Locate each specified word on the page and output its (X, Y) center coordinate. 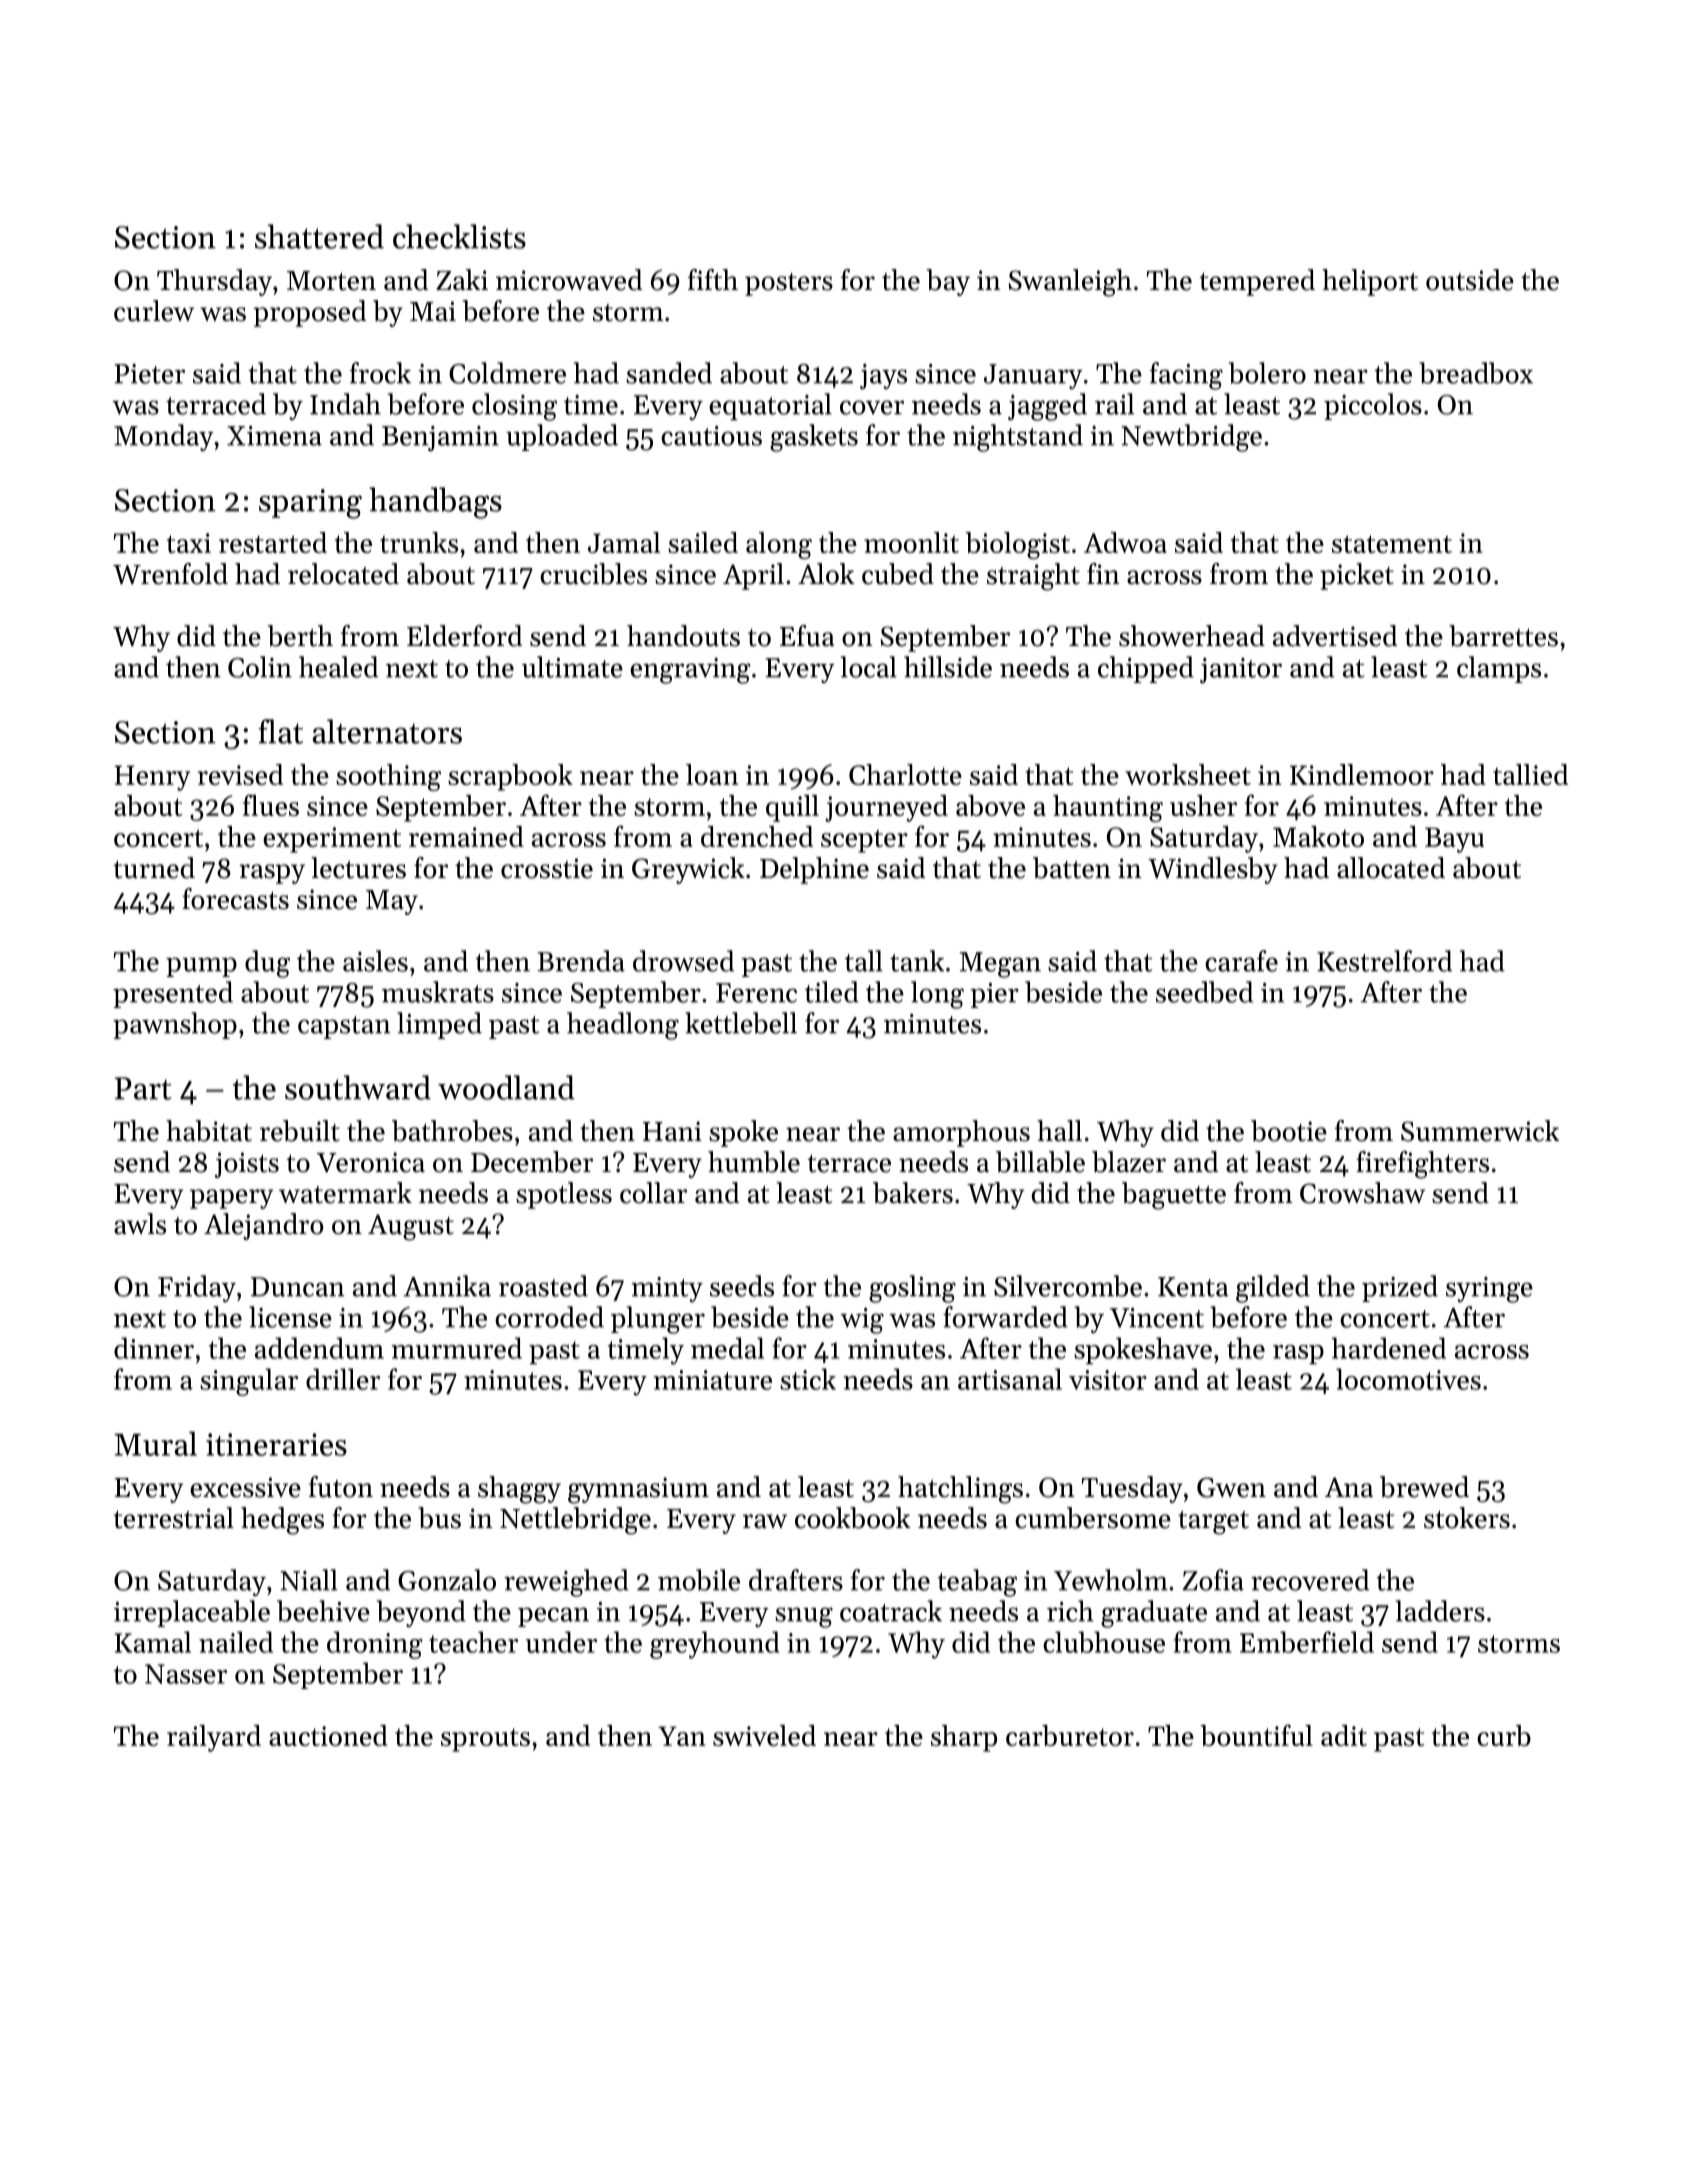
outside (1470, 280)
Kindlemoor (1362, 774)
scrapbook (510, 777)
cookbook (852, 1518)
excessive (245, 1487)
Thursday (214, 282)
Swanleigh (1070, 283)
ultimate (572, 667)
